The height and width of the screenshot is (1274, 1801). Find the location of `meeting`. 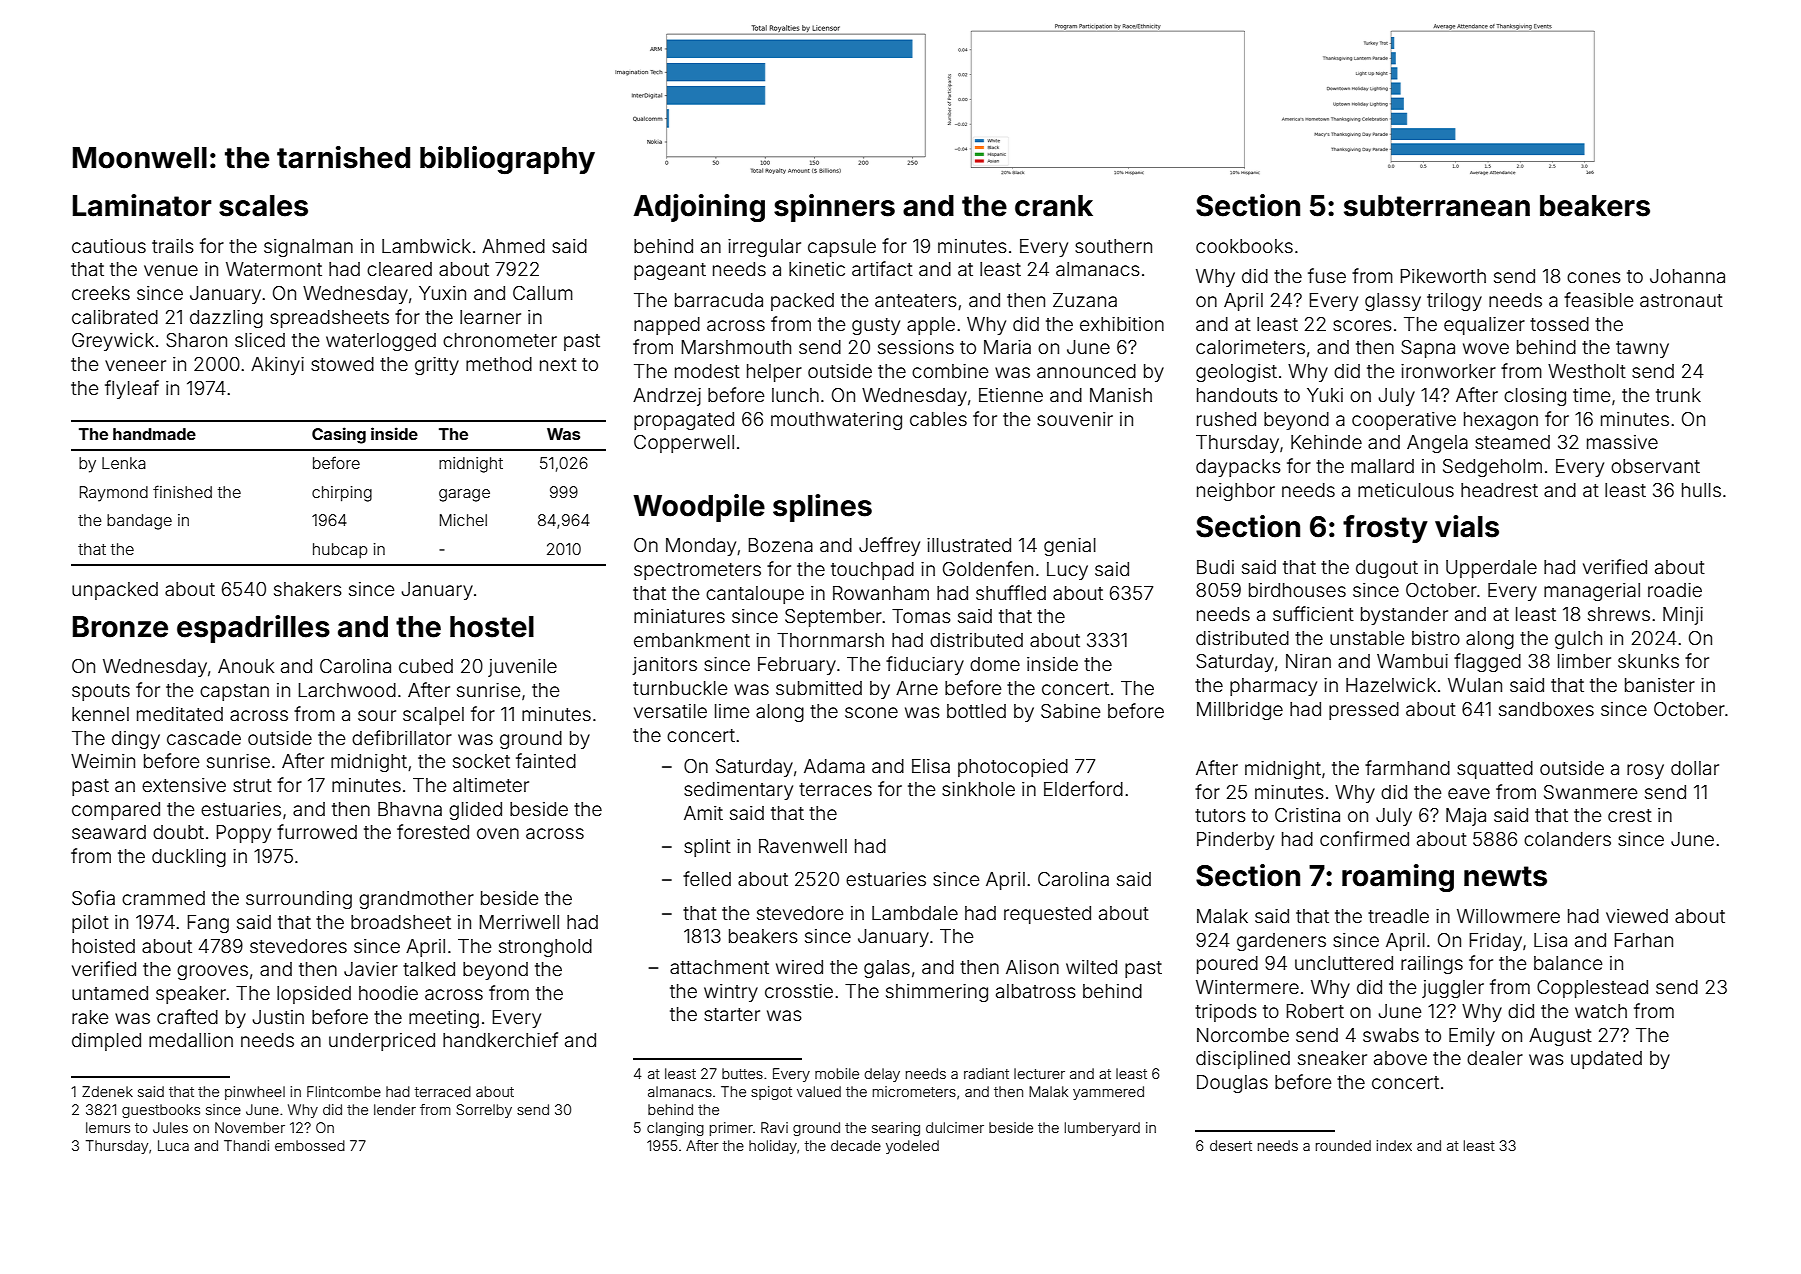

meeting is located at coordinates (444, 1019).
